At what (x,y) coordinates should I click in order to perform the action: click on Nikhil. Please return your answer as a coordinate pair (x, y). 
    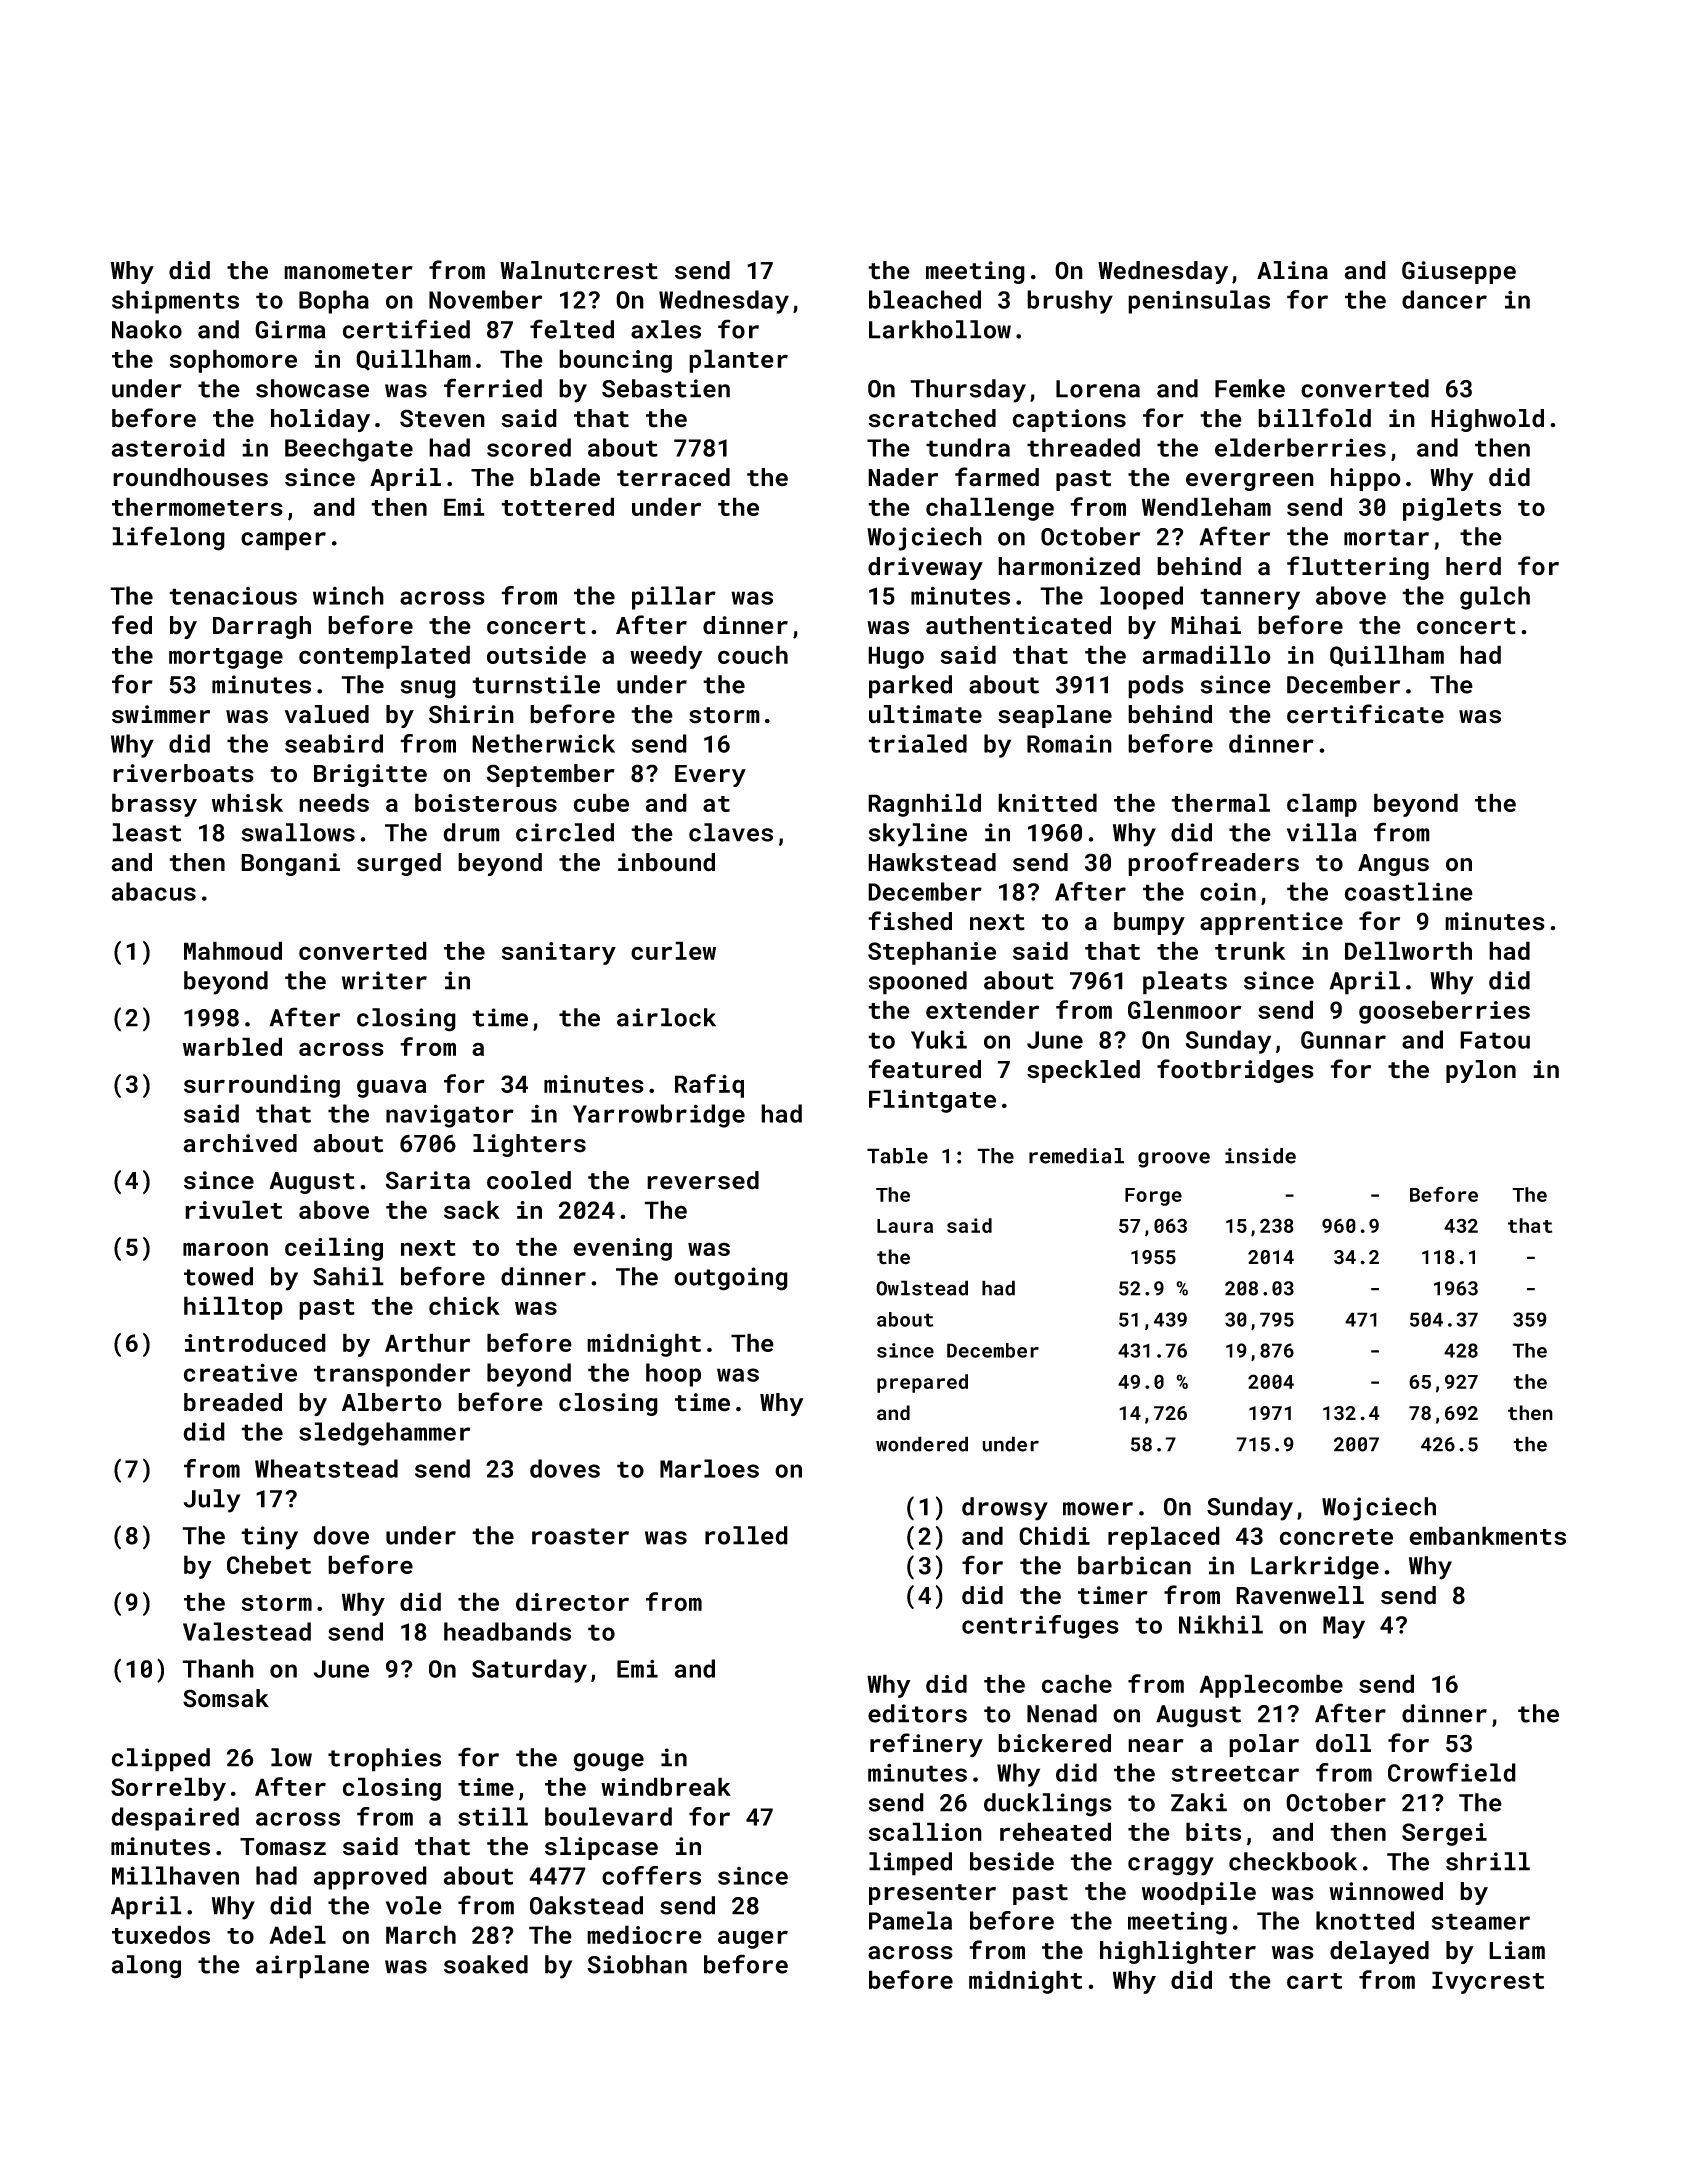
    Looking at the image, I should click on (1221, 1624).
